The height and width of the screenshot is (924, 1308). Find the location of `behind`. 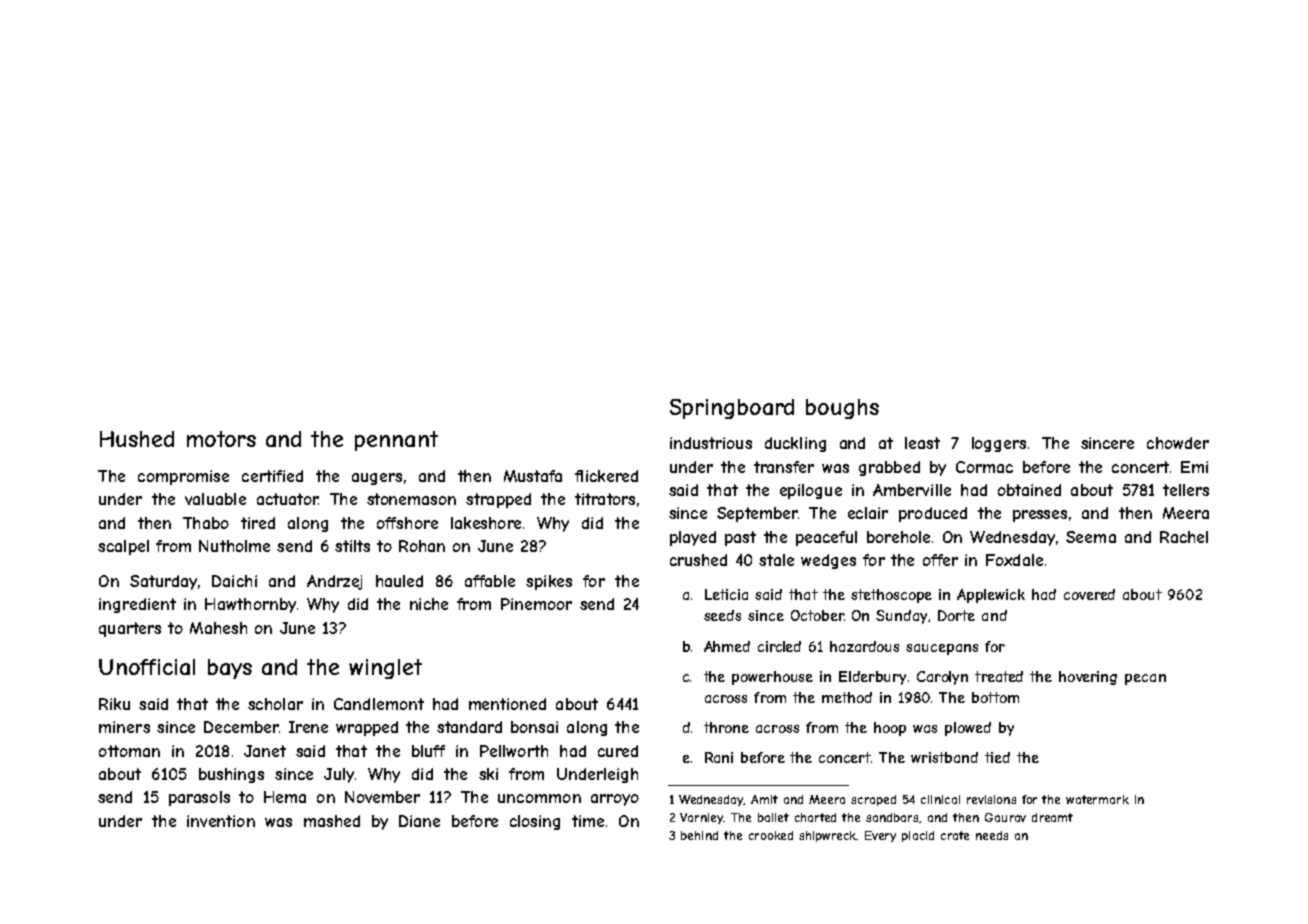

behind is located at coordinates (699, 835).
